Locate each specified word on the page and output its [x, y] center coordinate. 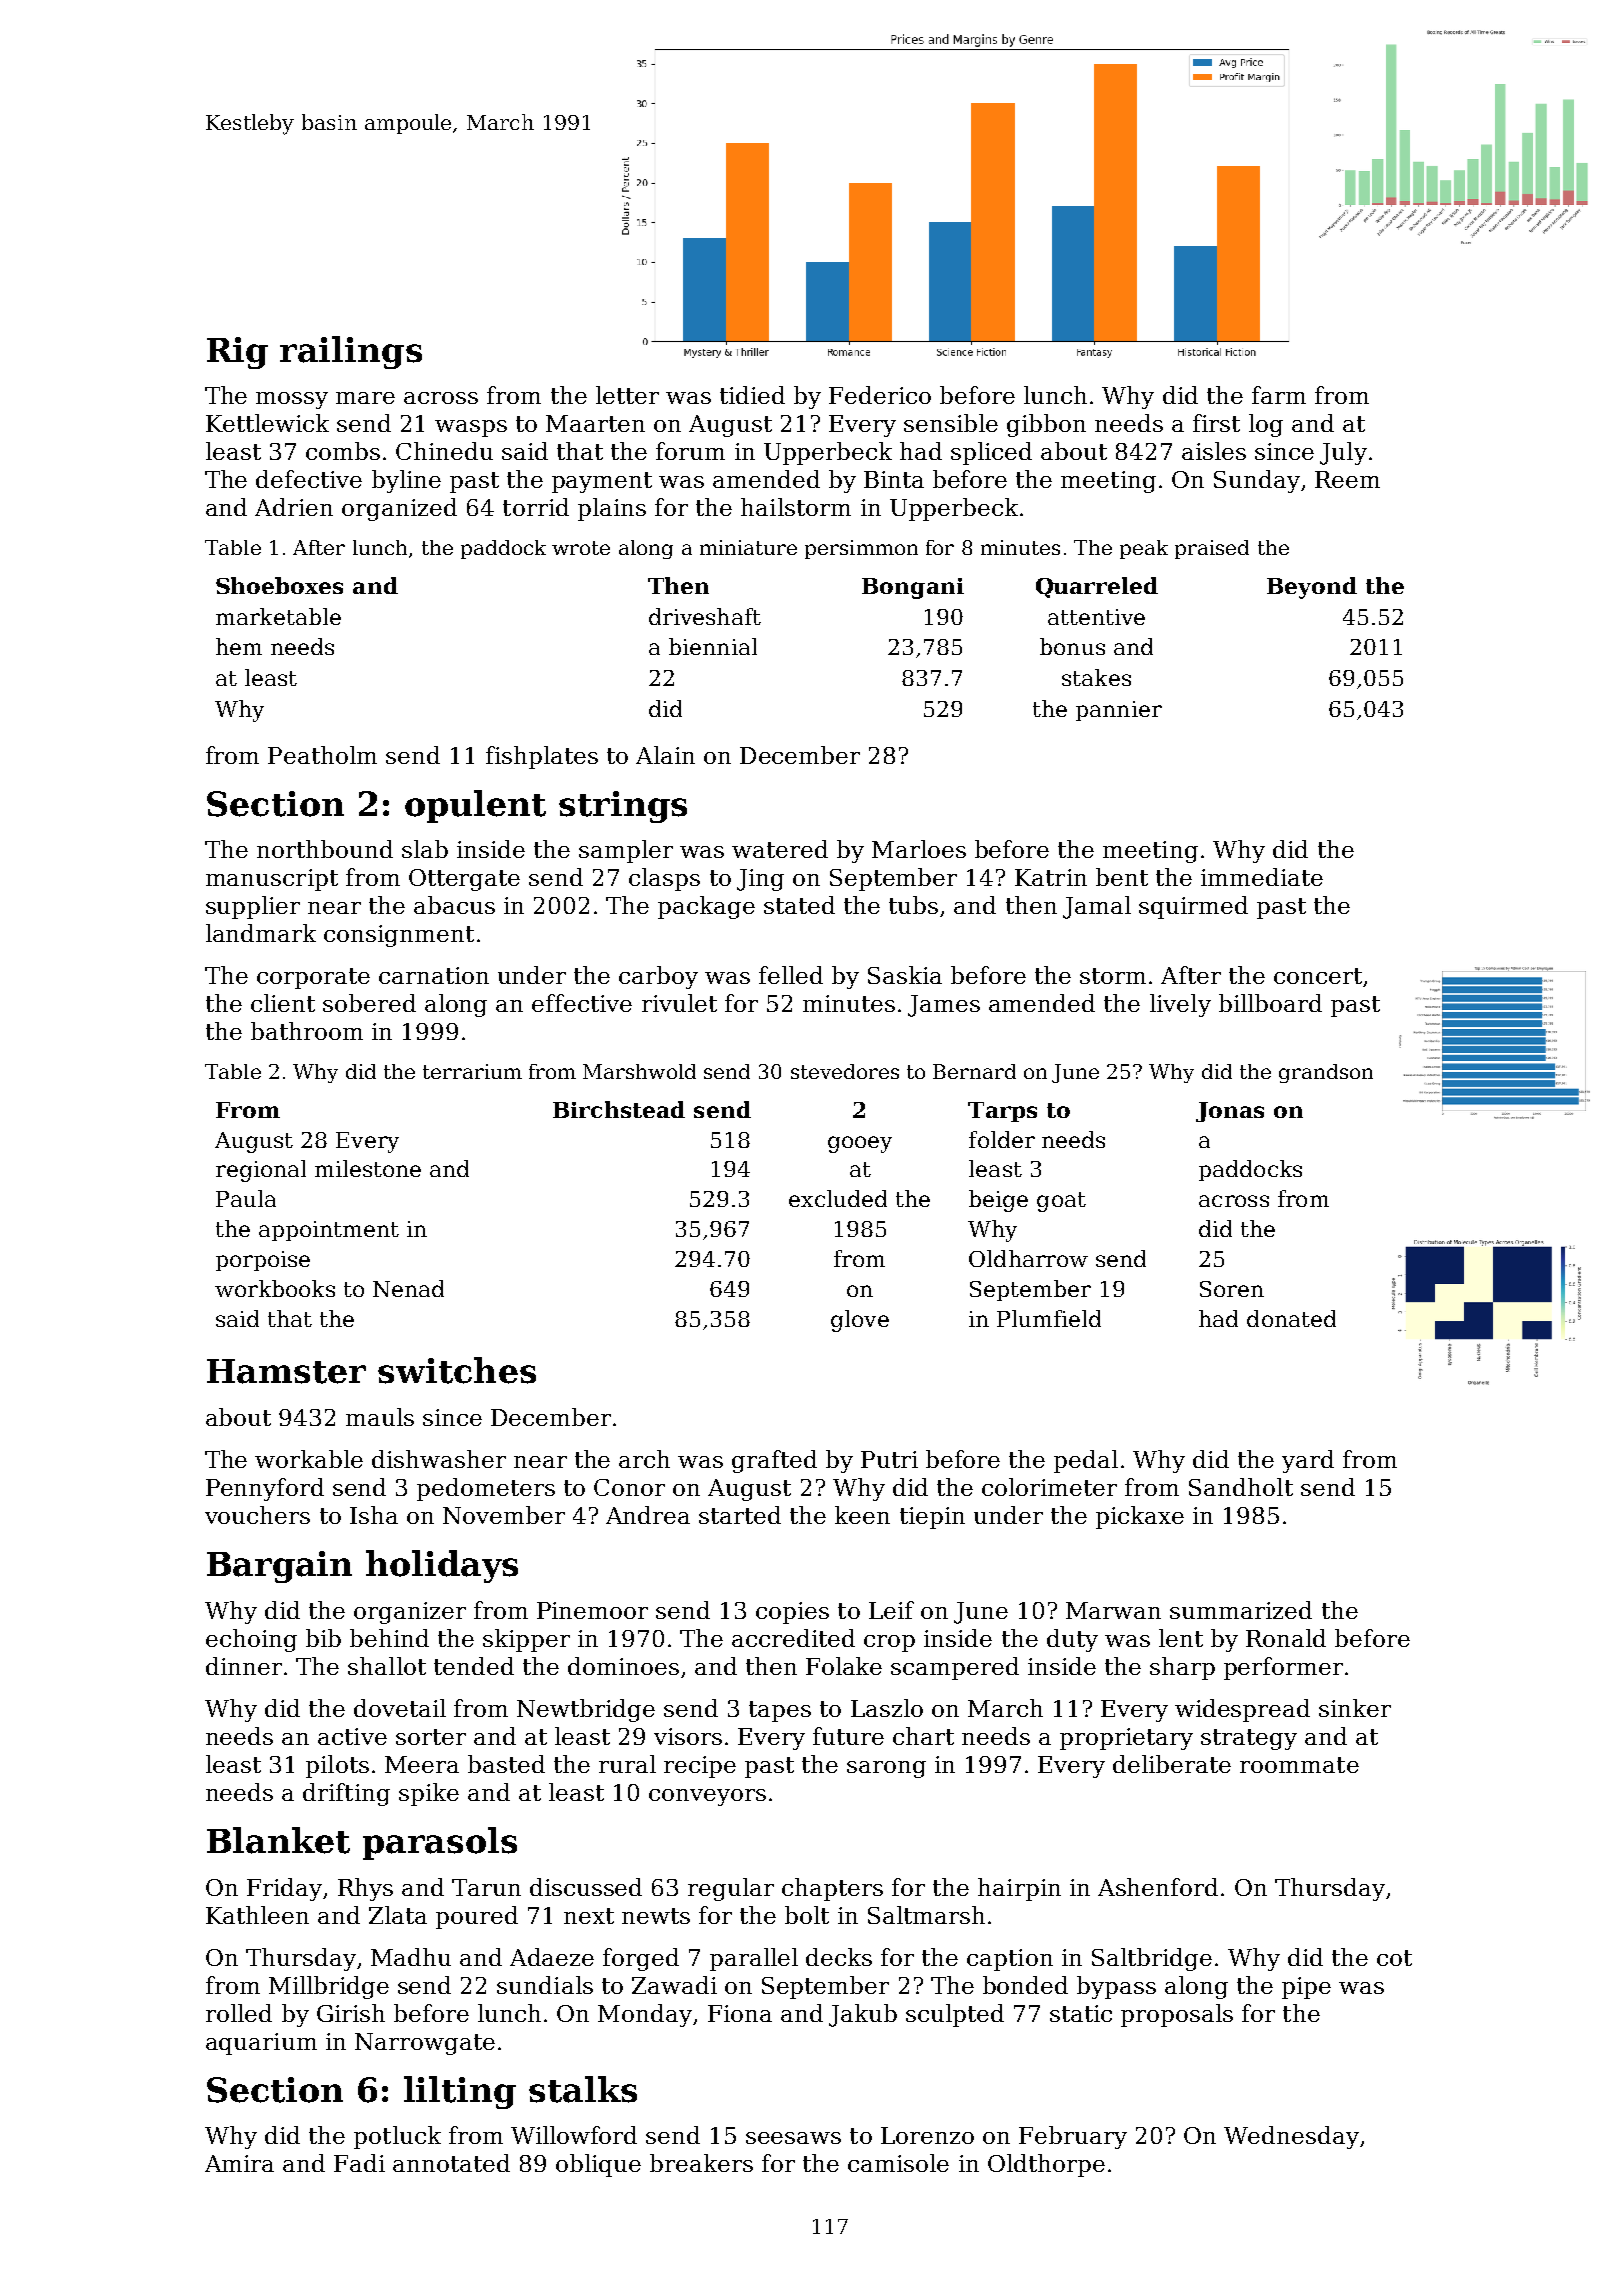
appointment [329, 1231]
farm [1279, 395]
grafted [774, 1461]
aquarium [261, 2044]
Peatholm [322, 755]
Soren [1232, 1289]
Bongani [913, 588]
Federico [880, 395]
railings [351, 352]
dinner [244, 1666]
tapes [780, 1711]
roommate [1299, 1765]
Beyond [1312, 588]
